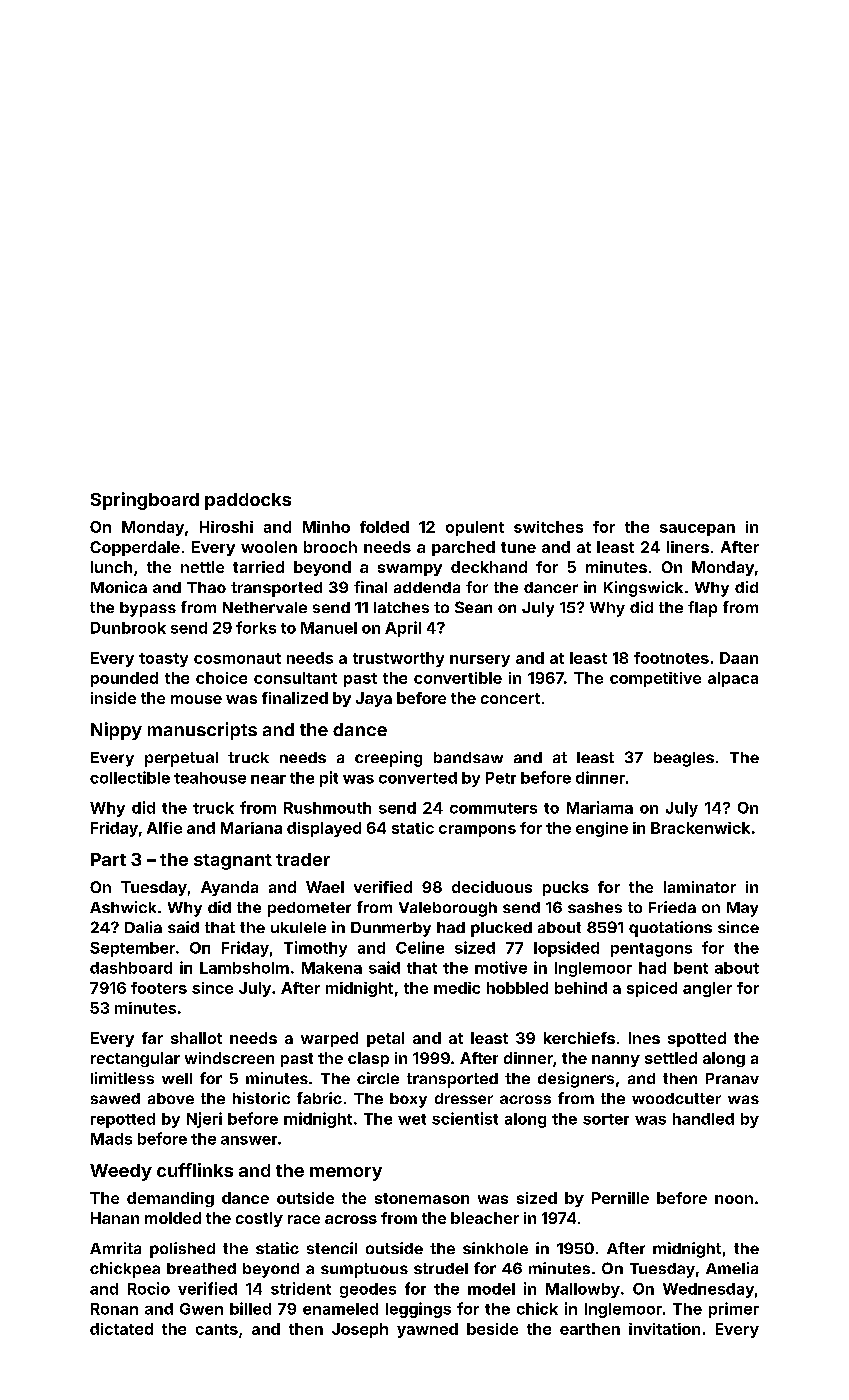  What do you see at coordinates (226, 527) in the screenshot?
I see `Hiroshi` at bounding box center [226, 527].
